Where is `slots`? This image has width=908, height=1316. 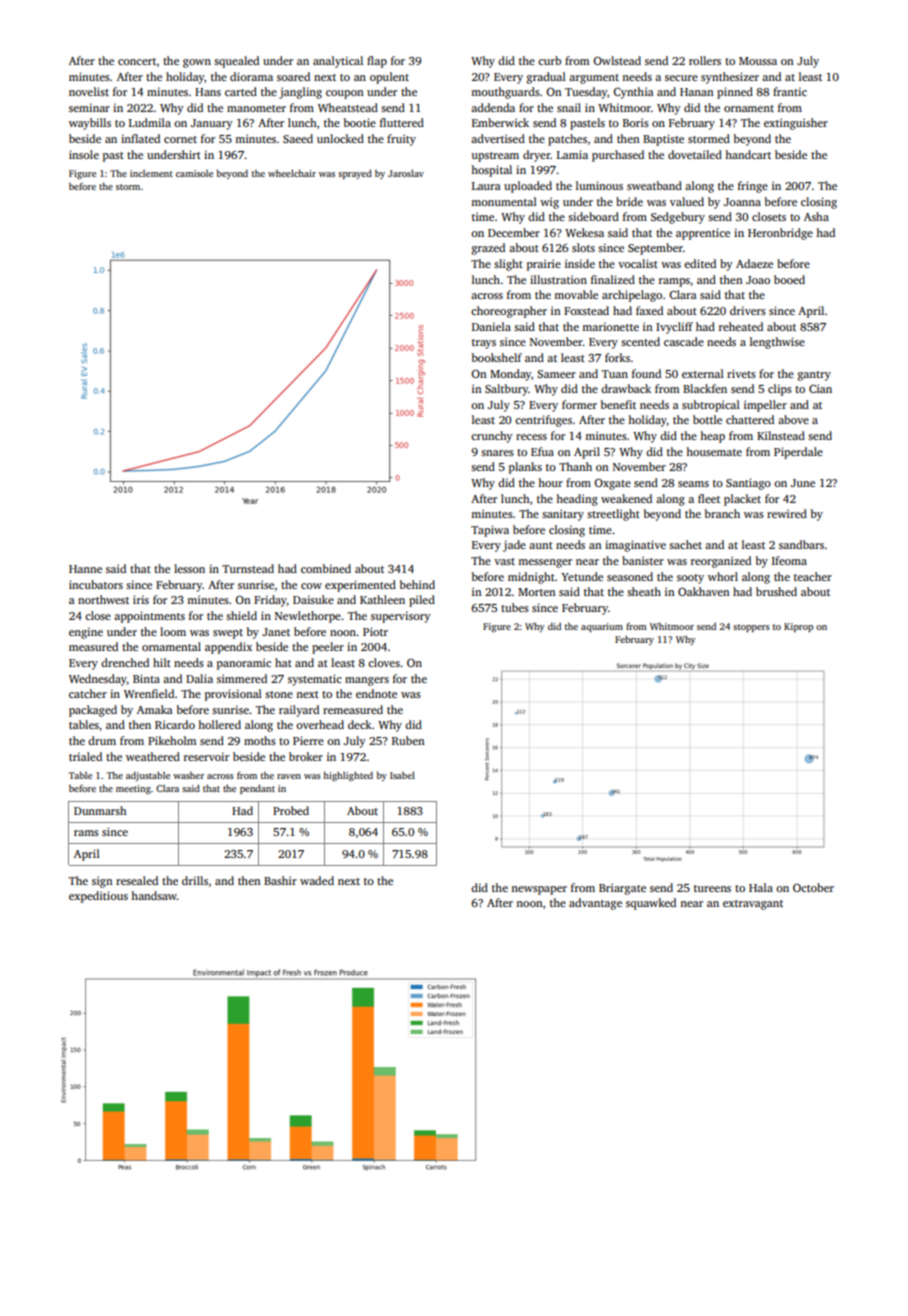 slots is located at coordinates (583, 247).
